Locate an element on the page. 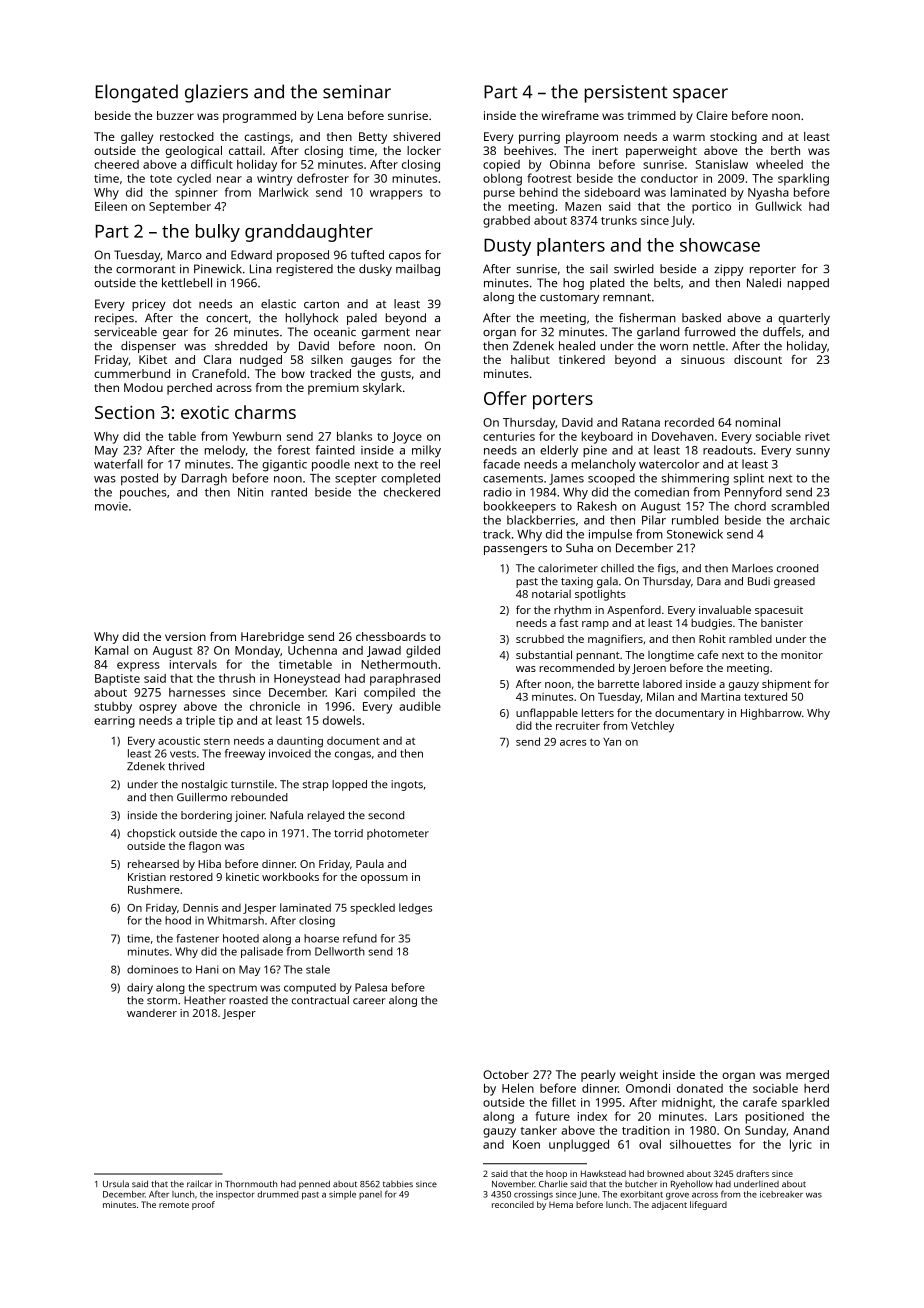 The image size is (924, 1308). waterfall is located at coordinates (118, 464).
